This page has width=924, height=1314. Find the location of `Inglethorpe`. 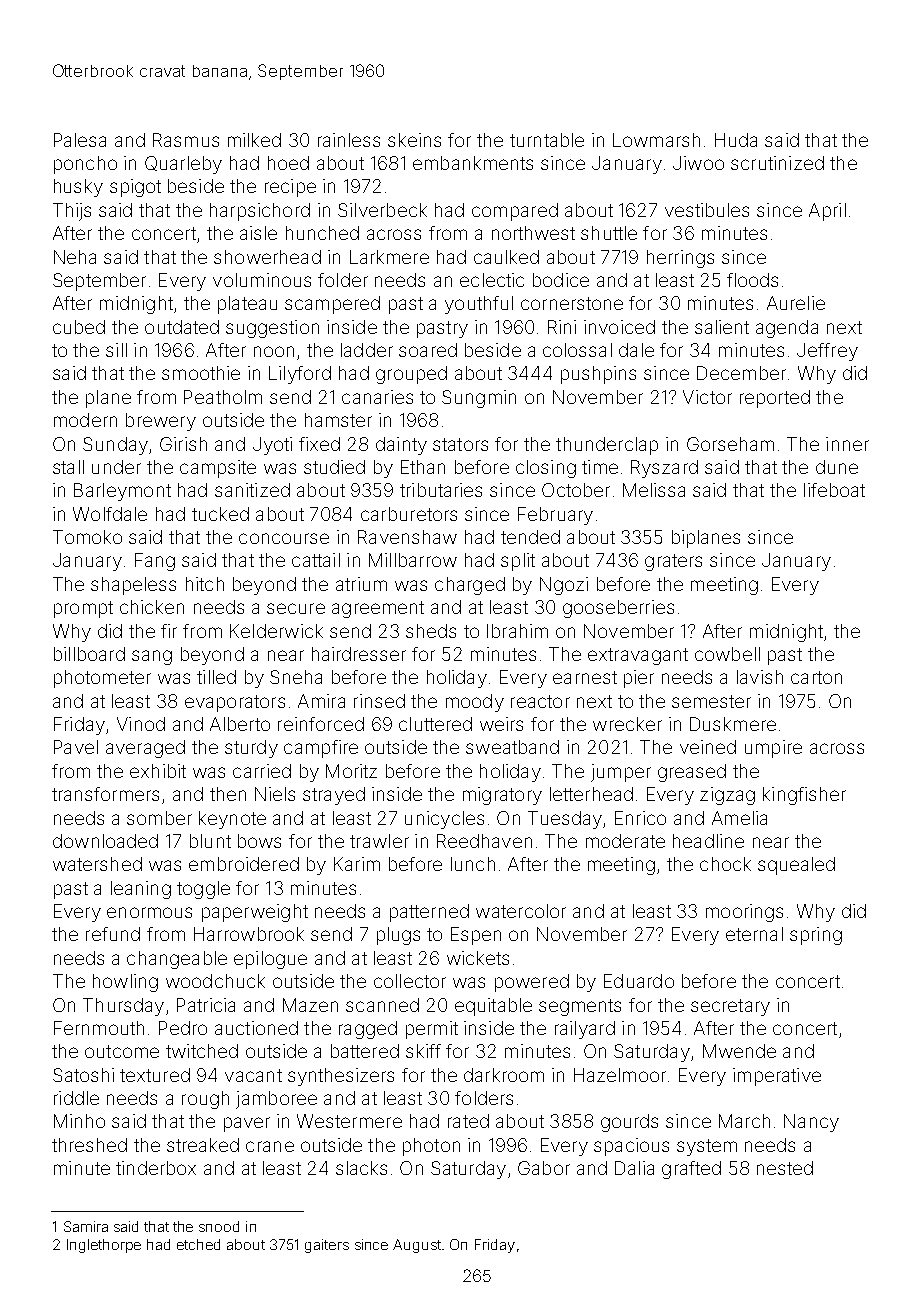

Inglethorpe is located at coordinates (104, 1246).
